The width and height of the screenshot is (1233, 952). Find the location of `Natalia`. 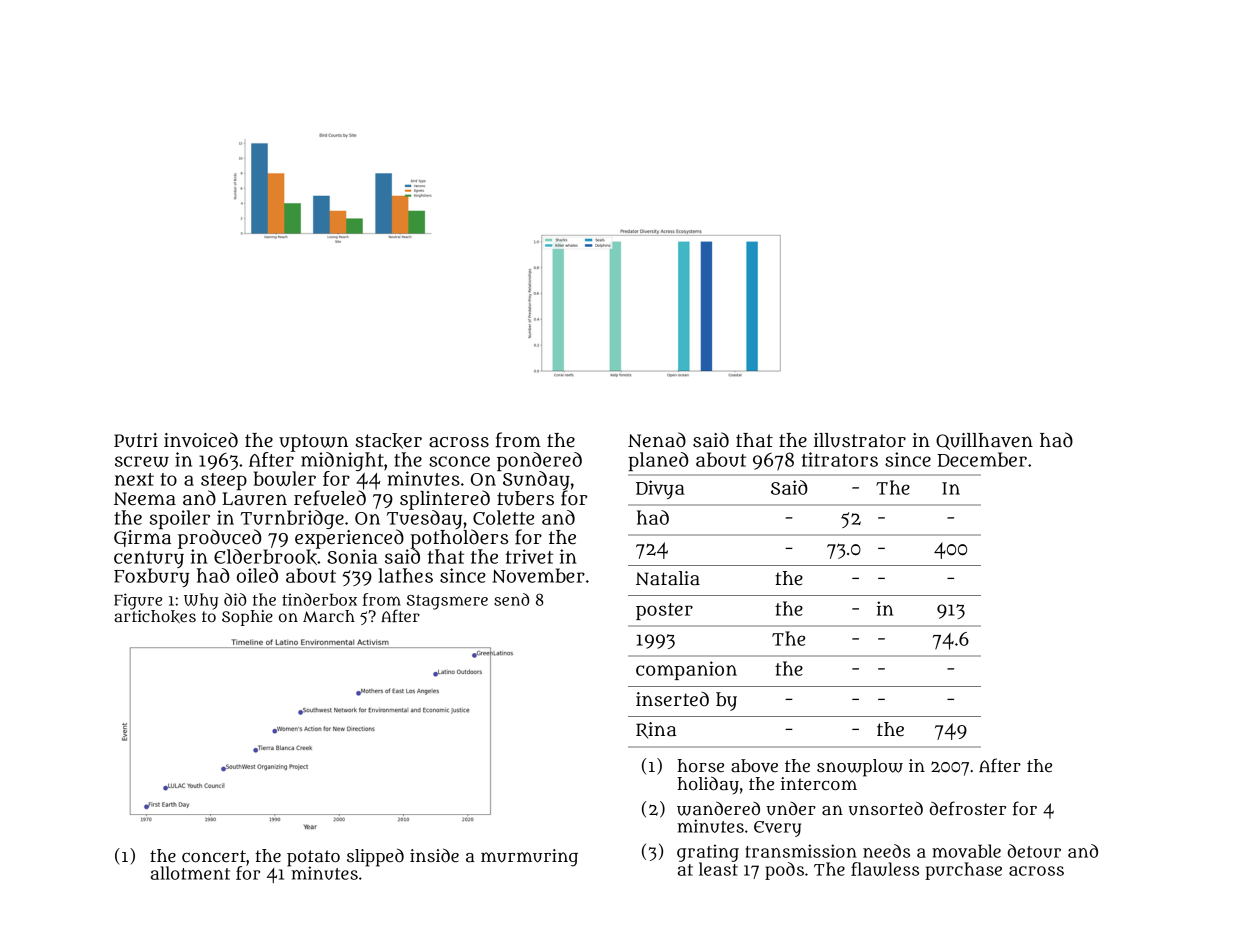

Natalia is located at coordinates (668, 578).
